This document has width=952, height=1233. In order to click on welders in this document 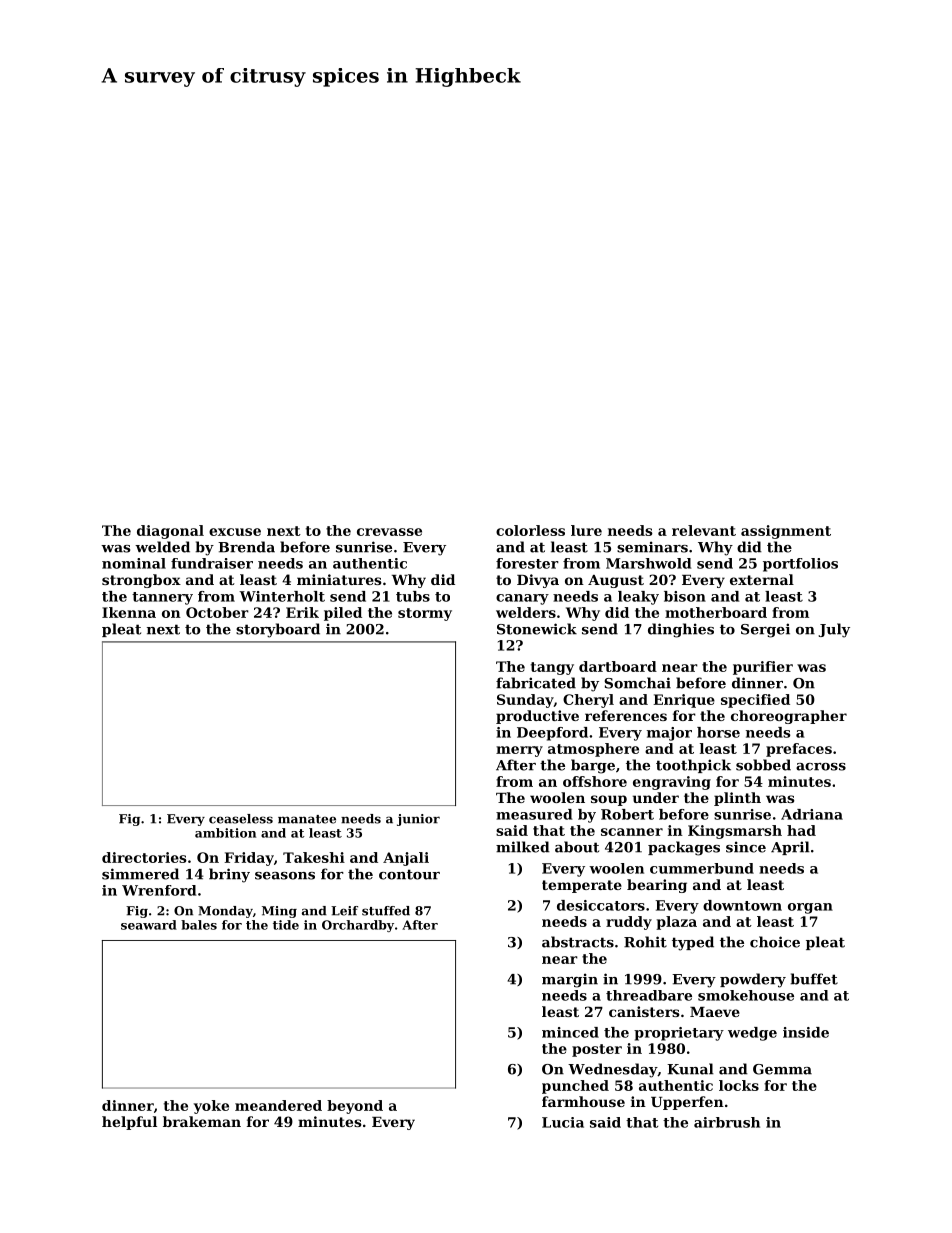, I will do `click(526, 612)`.
